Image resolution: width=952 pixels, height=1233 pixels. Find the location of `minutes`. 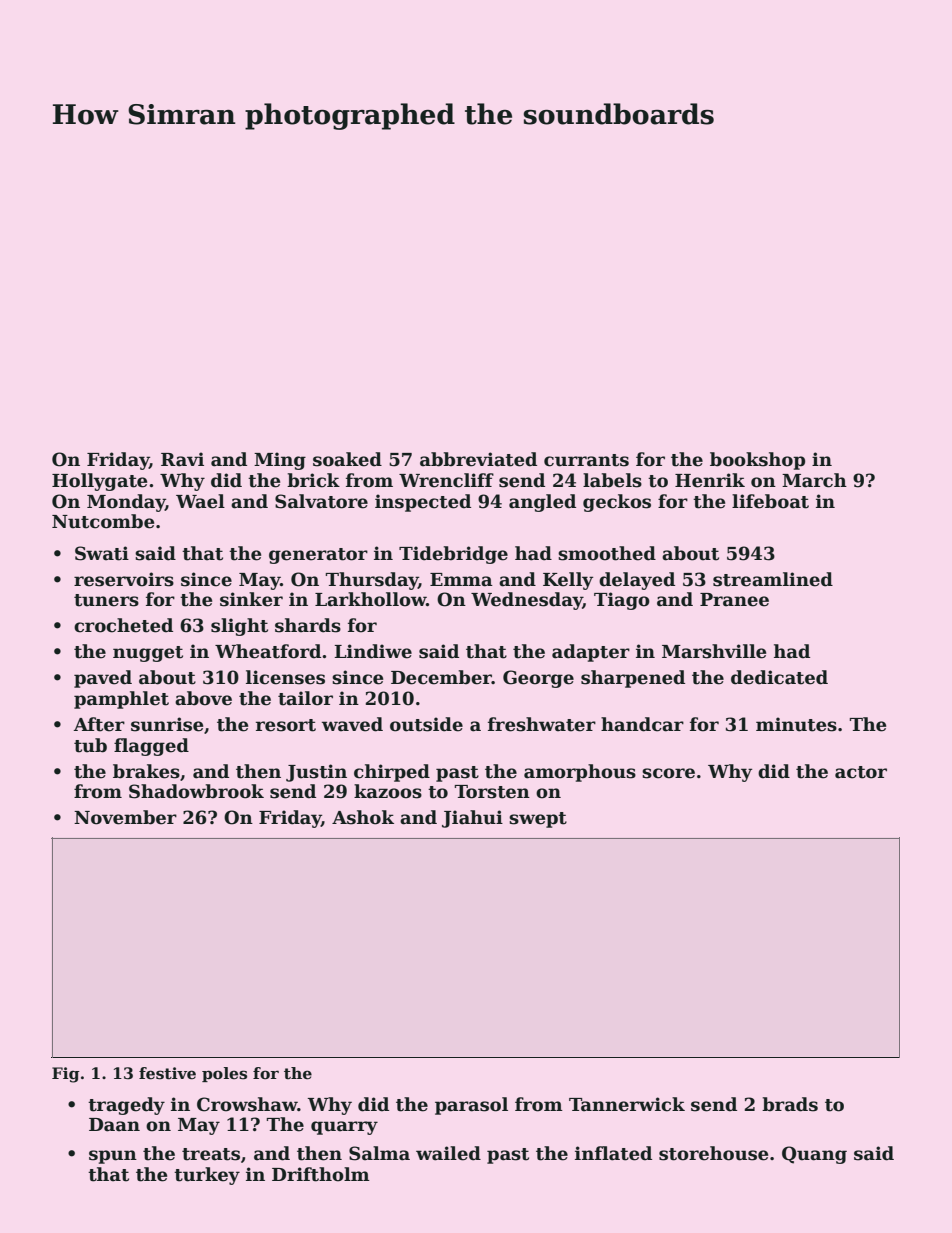

minutes is located at coordinates (796, 724).
